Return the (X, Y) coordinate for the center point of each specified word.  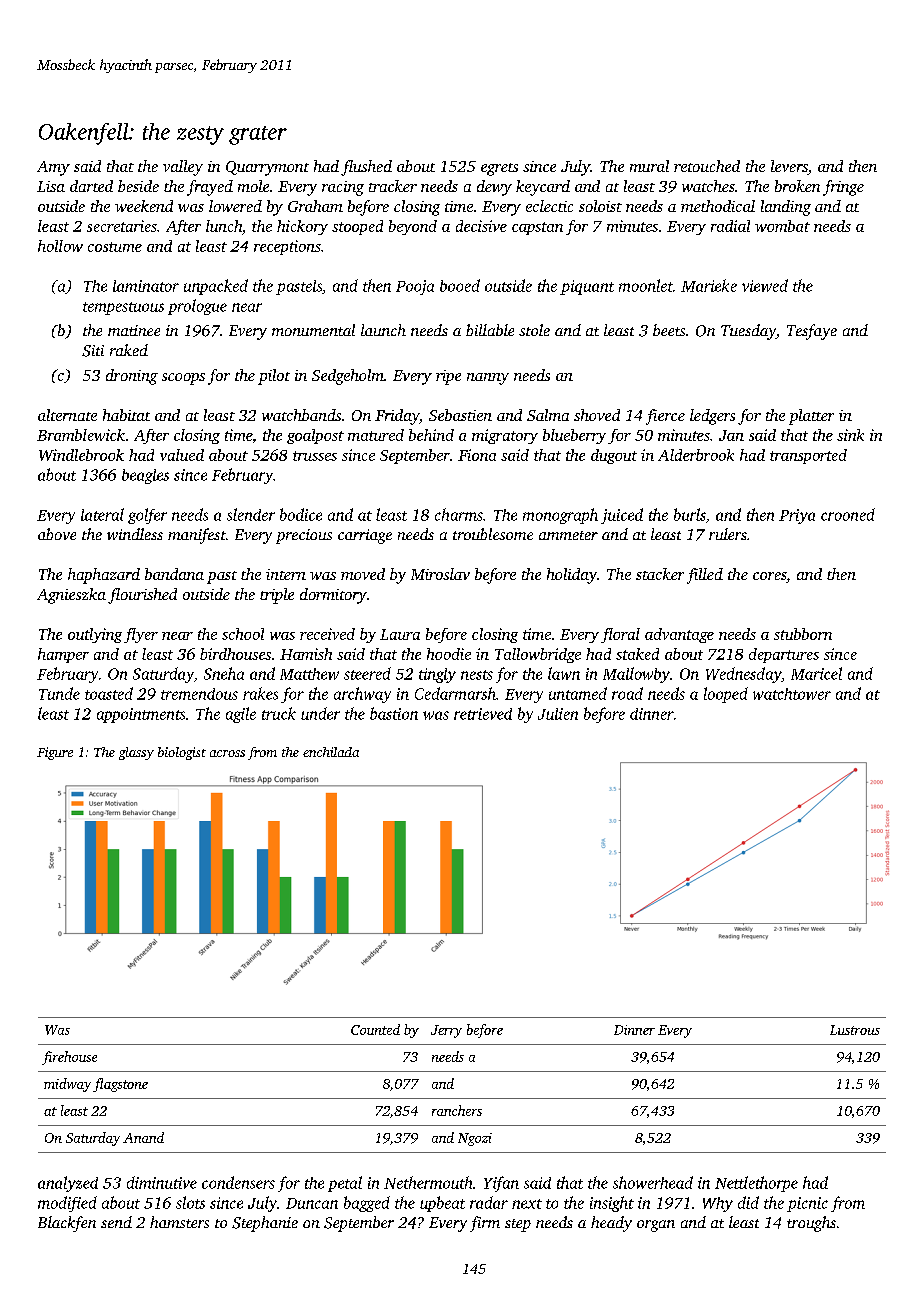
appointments (141, 715)
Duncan (312, 1203)
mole (253, 186)
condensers (238, 1182)
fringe (843, 188)
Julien (558, 714)
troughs (811, 1224)
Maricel (816, 673)
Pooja (415, 287)
